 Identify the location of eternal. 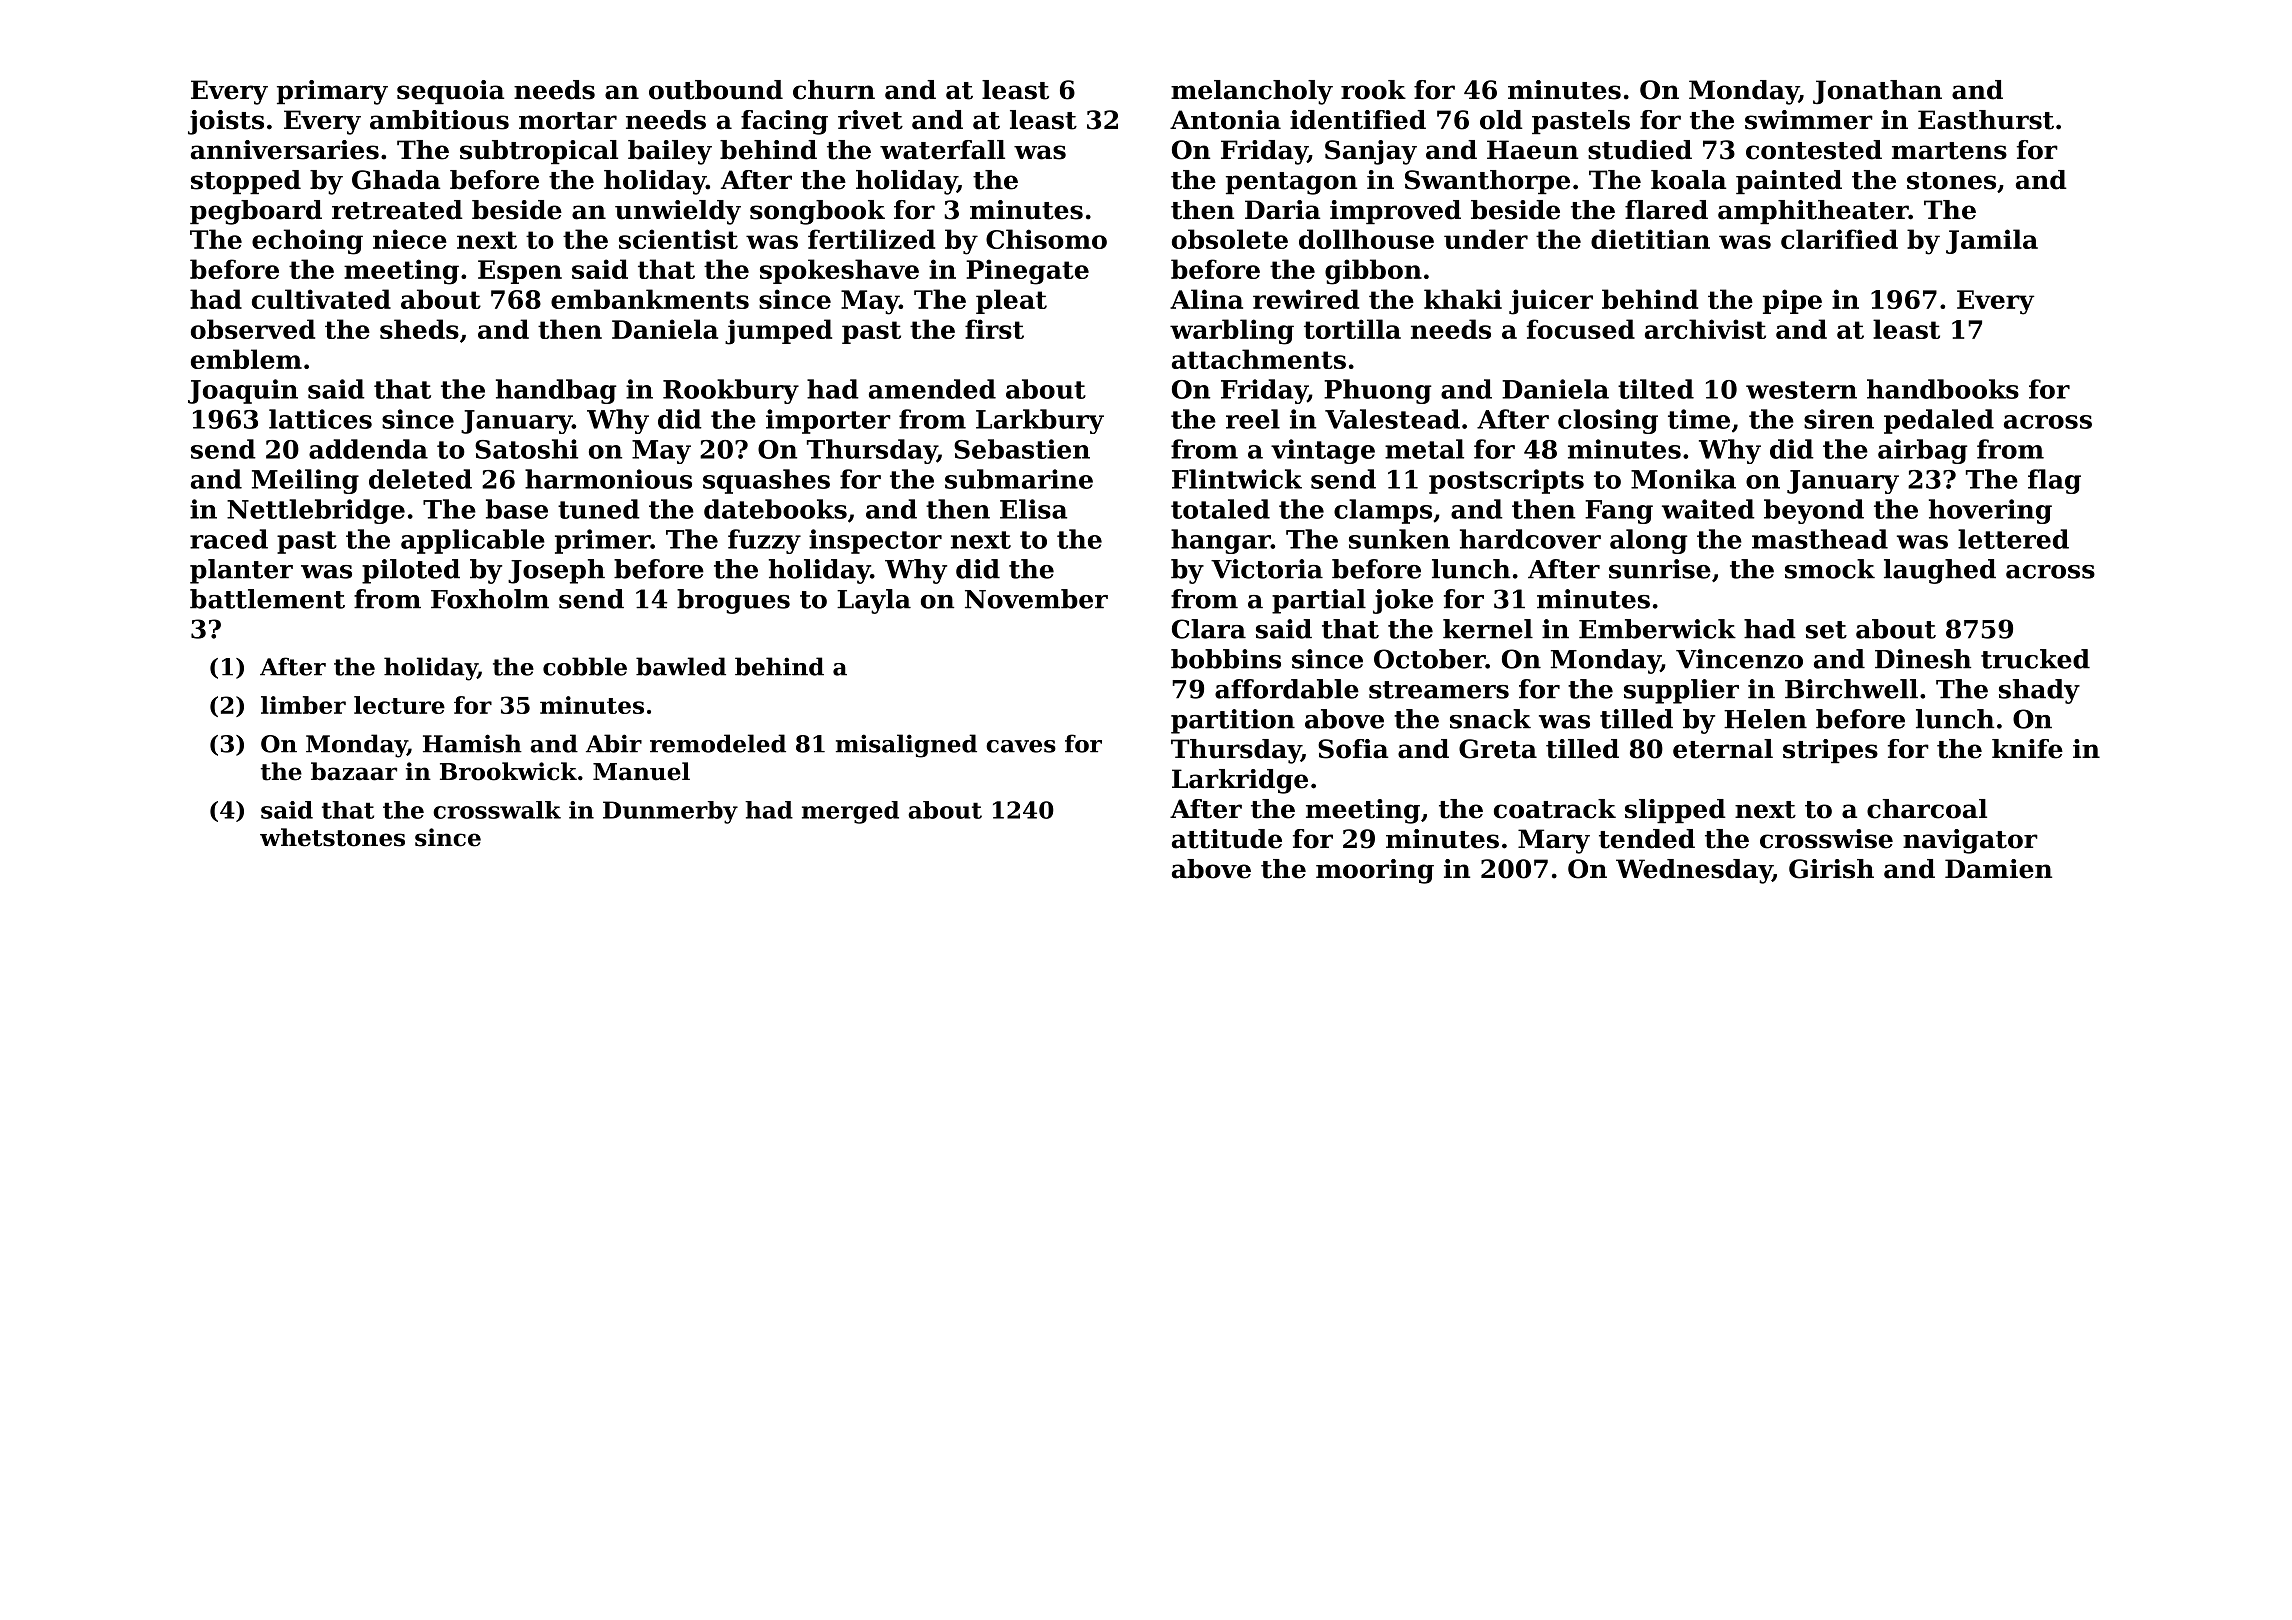
(1723, 749).
